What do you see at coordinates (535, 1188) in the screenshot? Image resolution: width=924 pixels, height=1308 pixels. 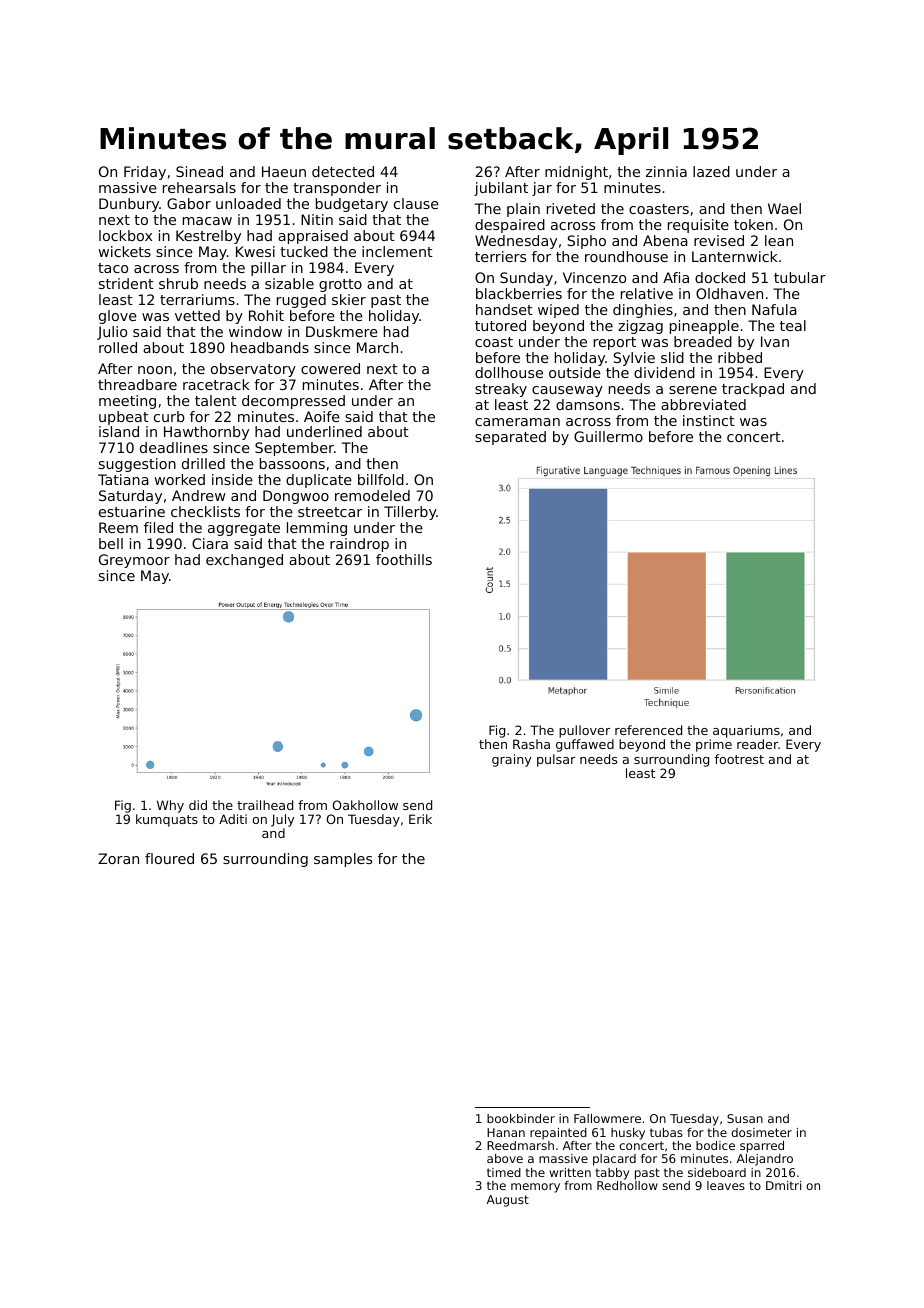 I see `memory` at bounding box center [535, 1188].
